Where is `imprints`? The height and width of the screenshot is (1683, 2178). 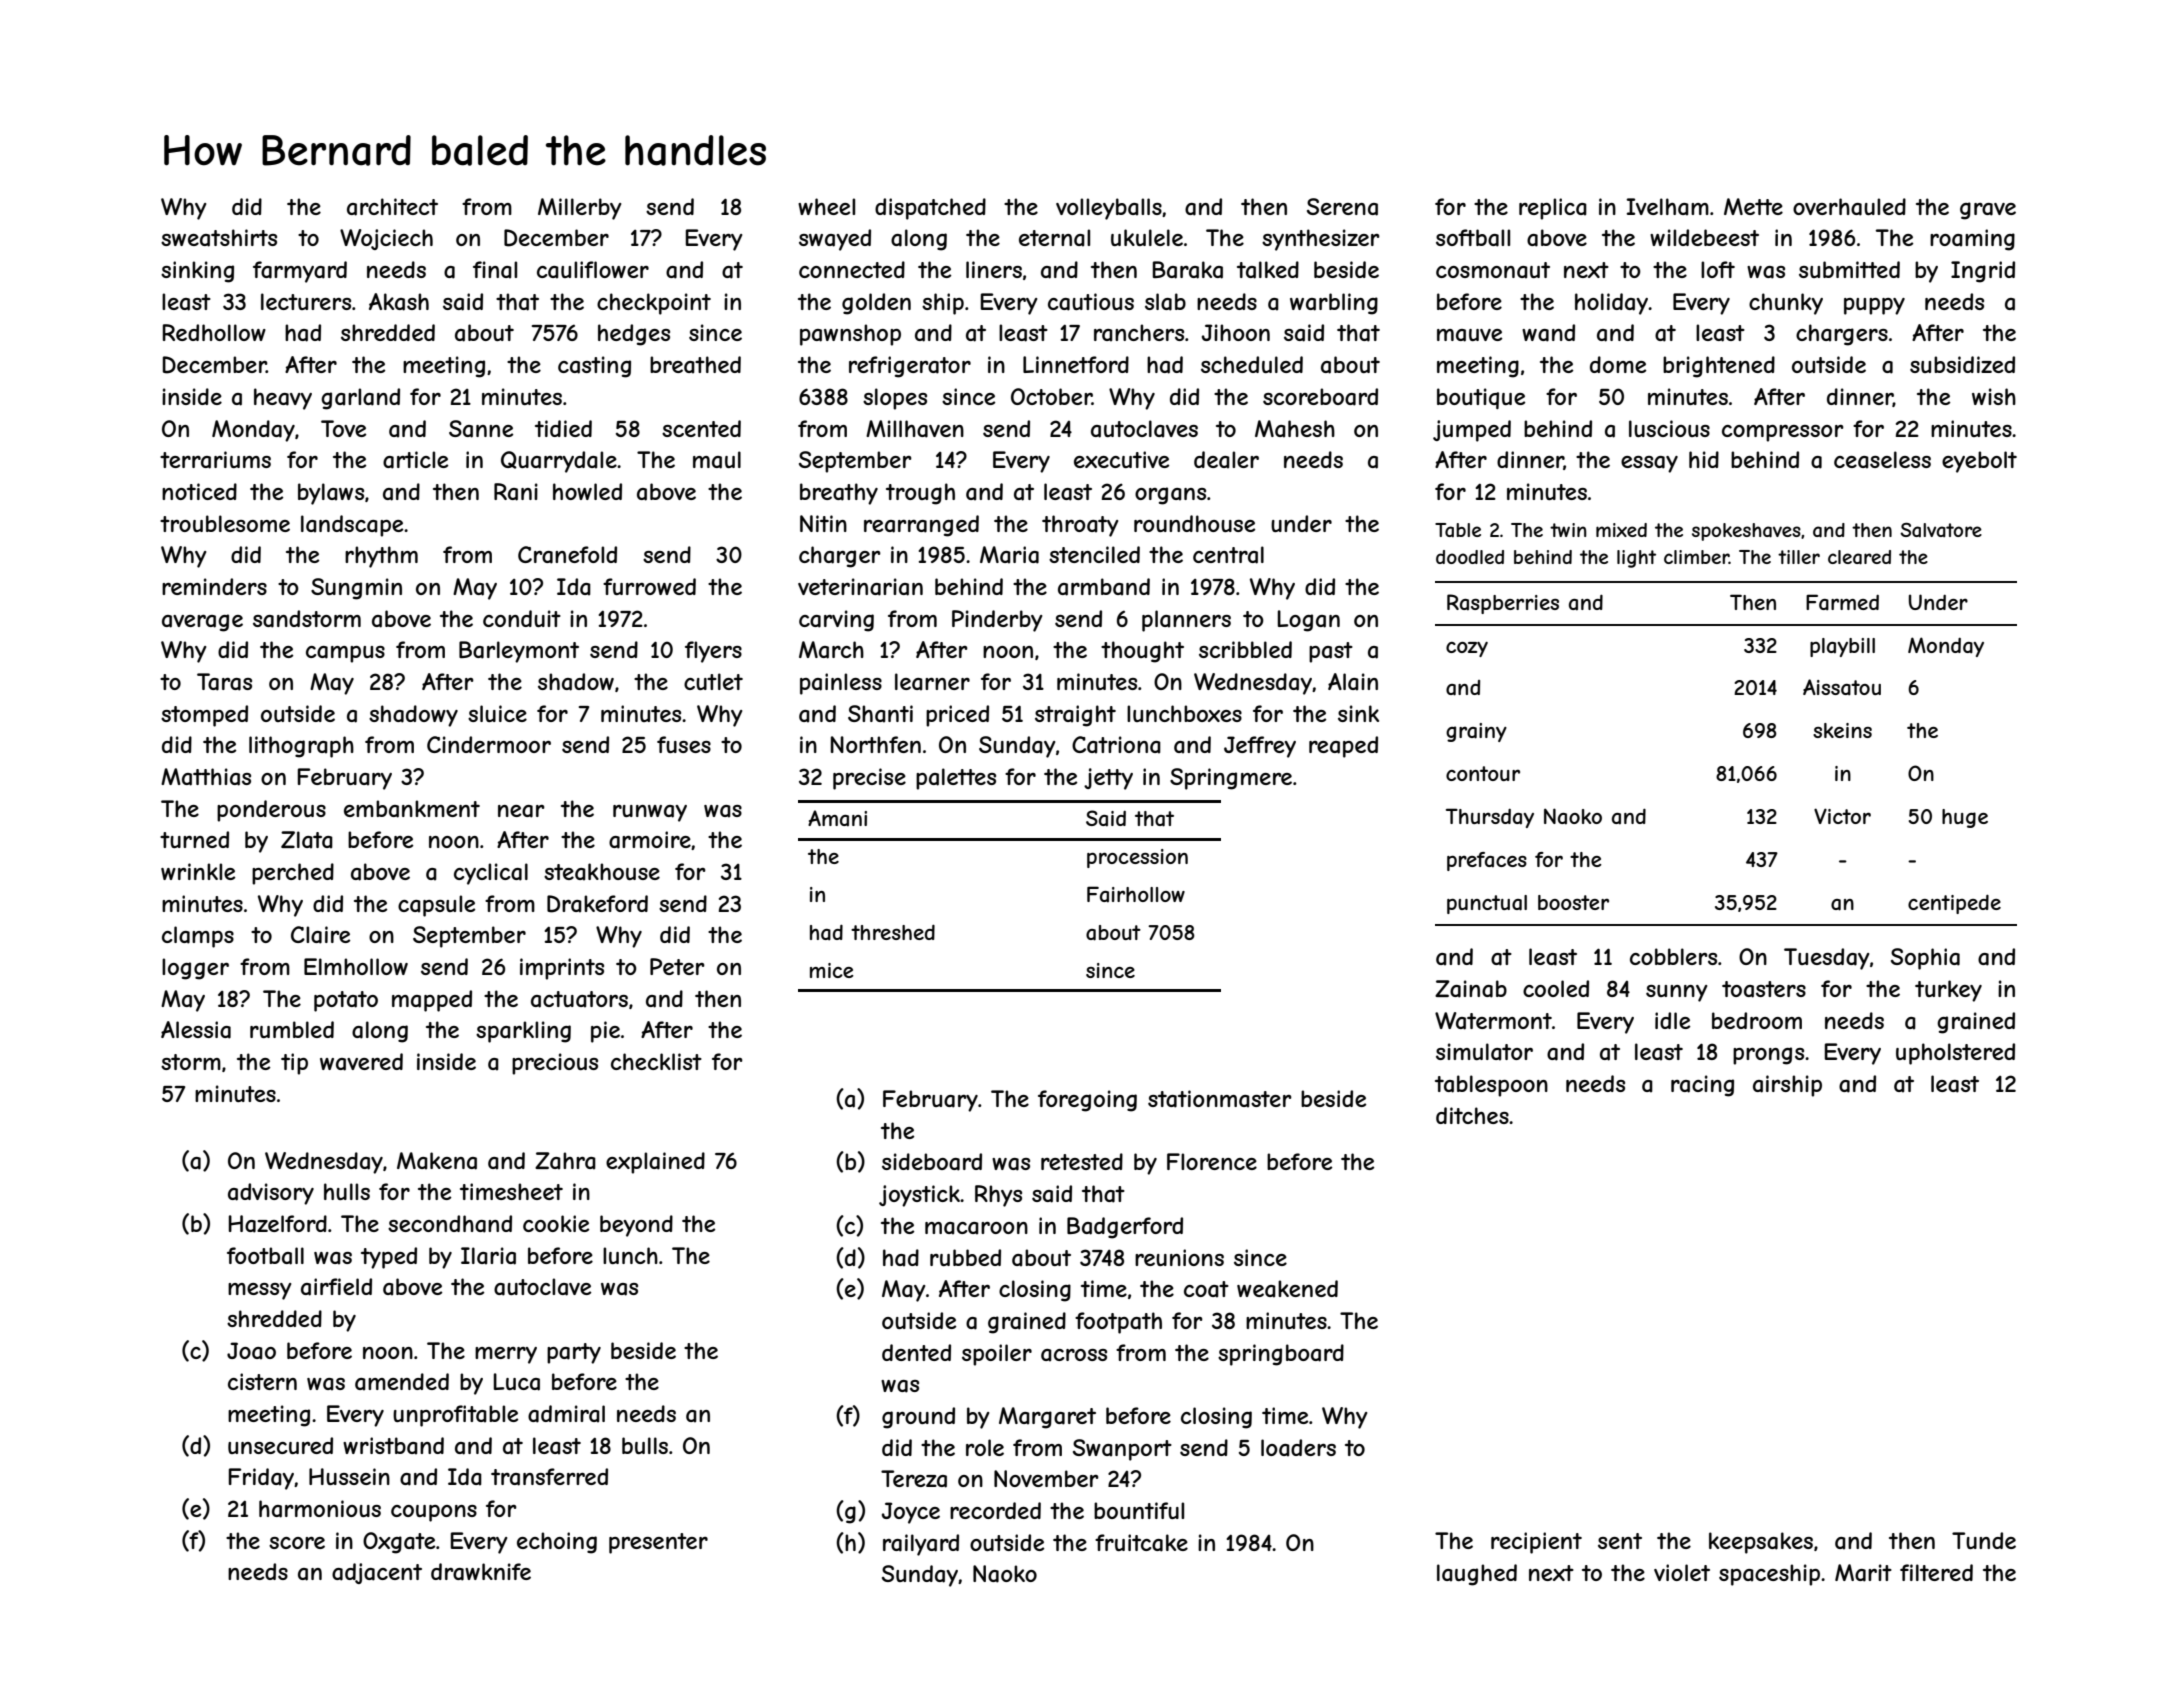 imprints is located at coordinates (562, 969).
